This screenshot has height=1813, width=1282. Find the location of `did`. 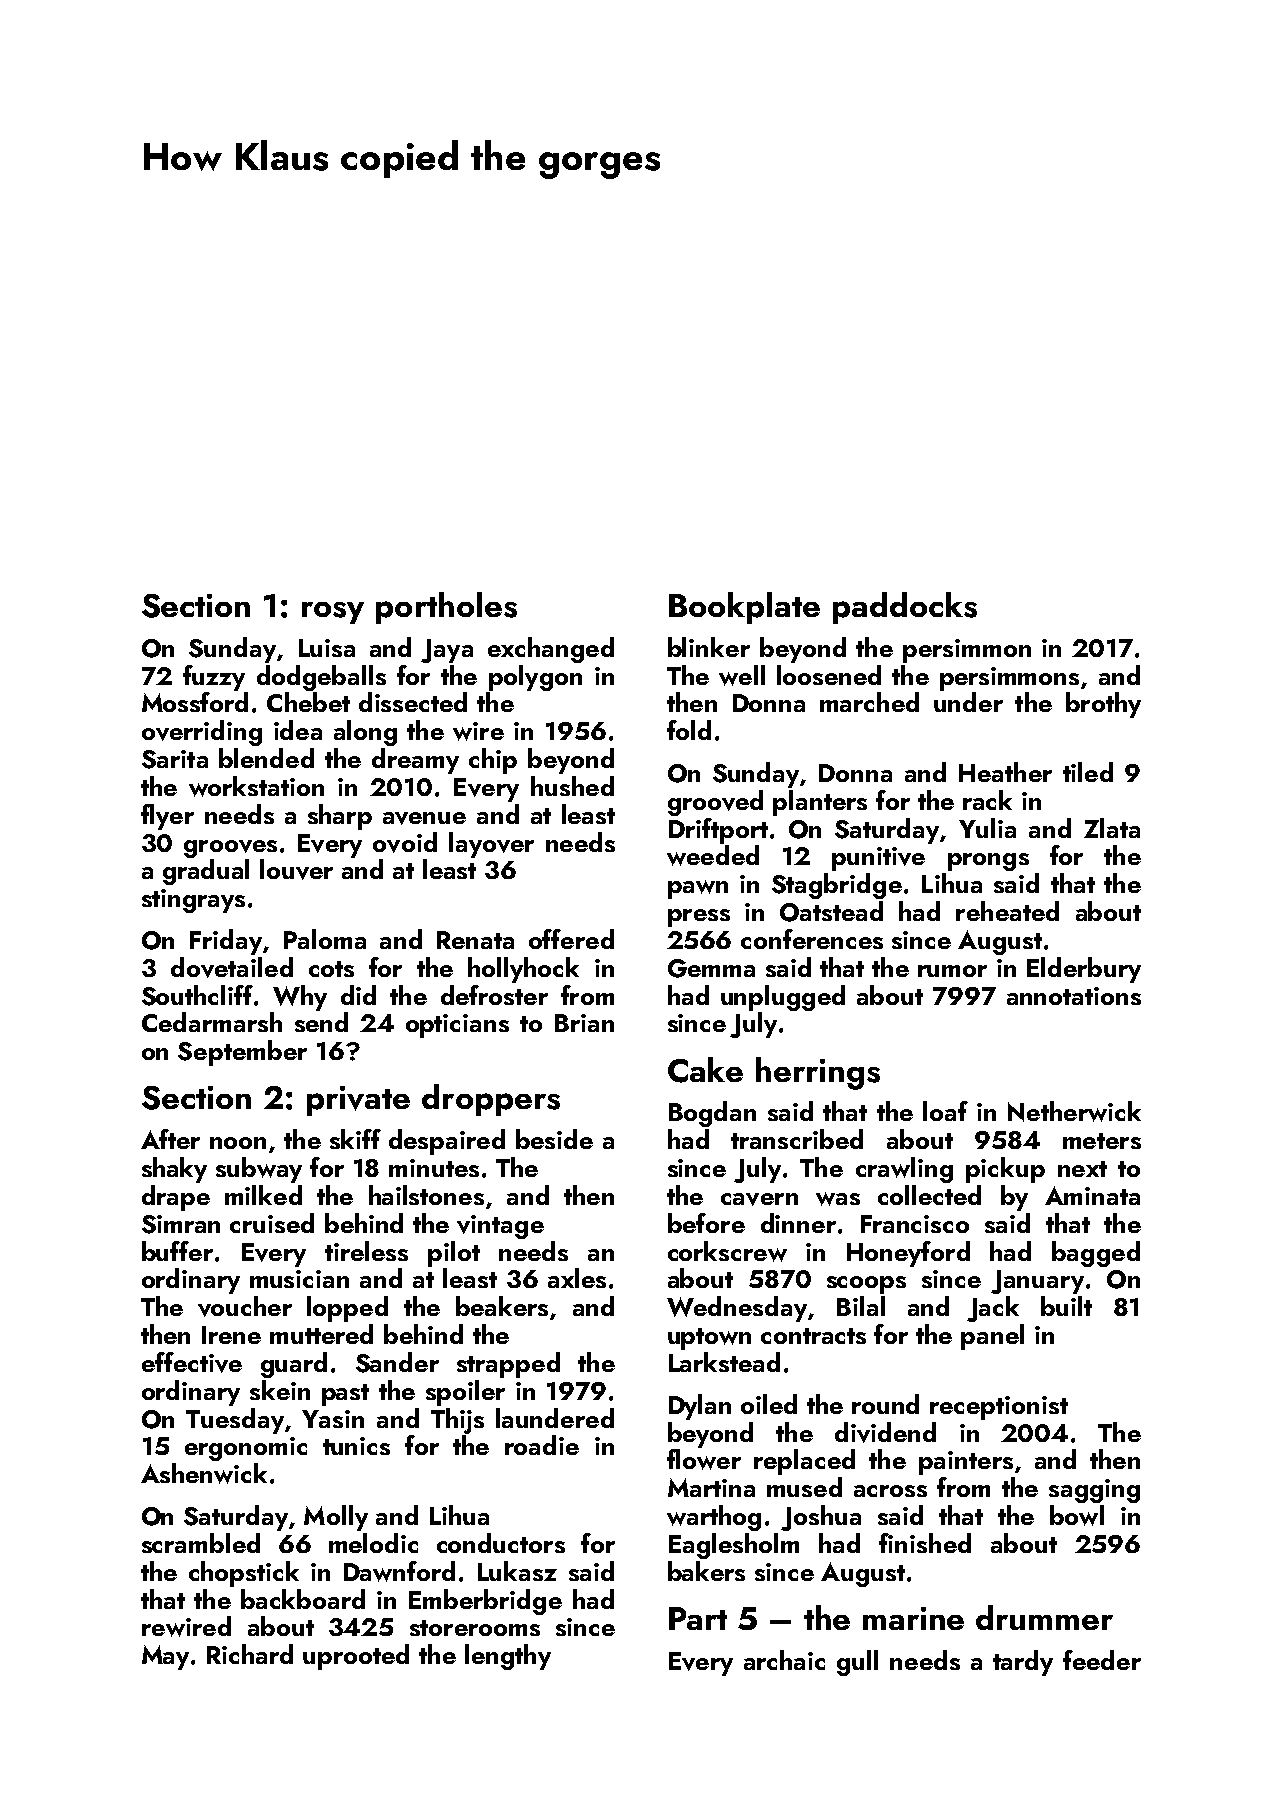

did is located at coordinates (358, 995).
